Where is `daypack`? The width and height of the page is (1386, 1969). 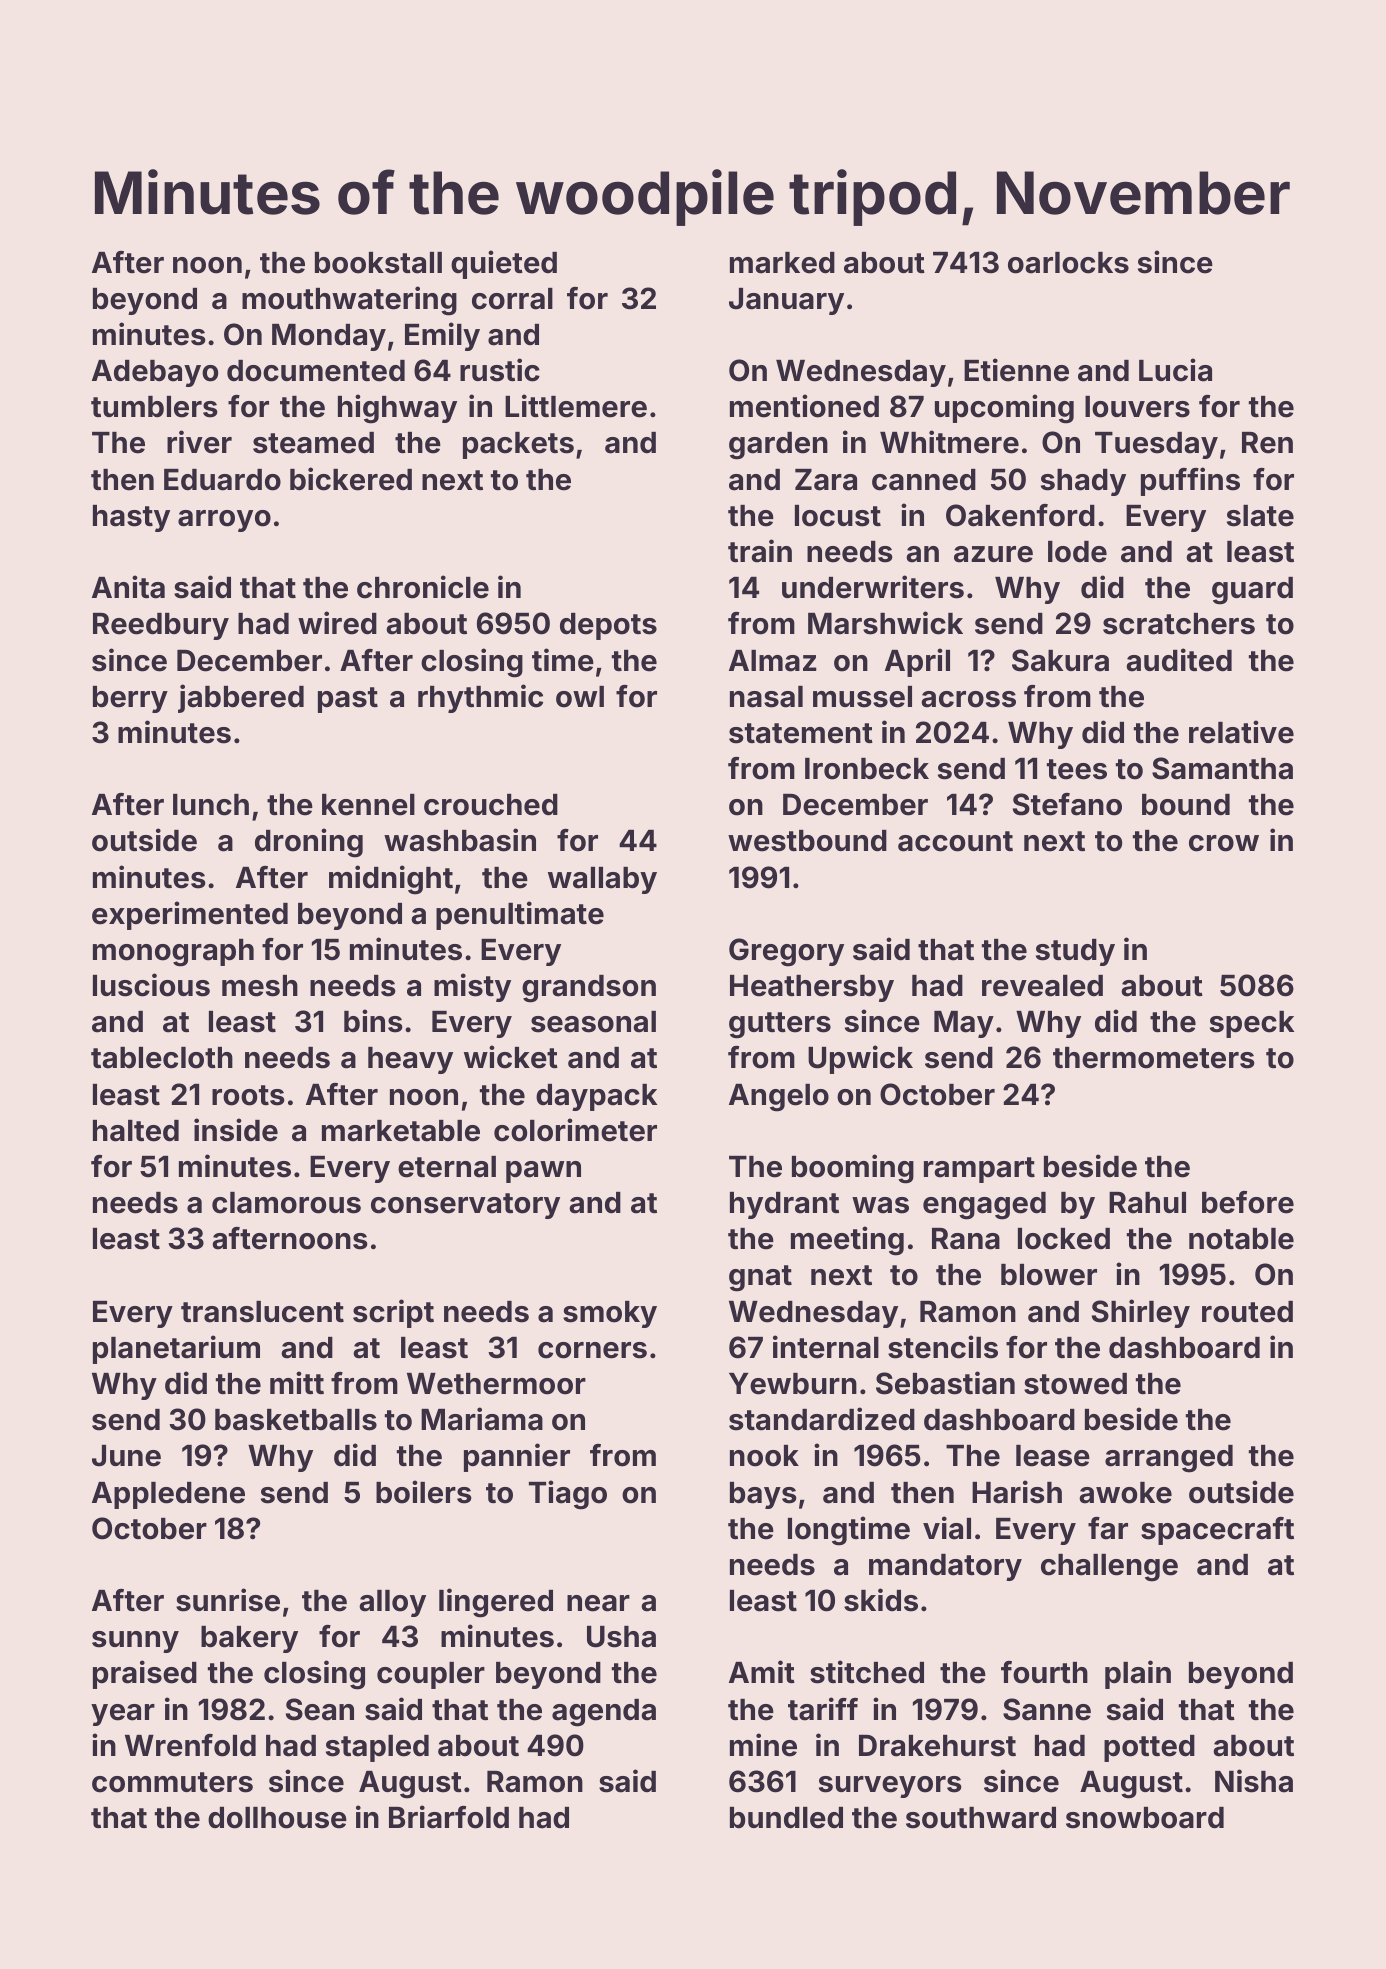 daypack is located at coordinates (596, 1097).
